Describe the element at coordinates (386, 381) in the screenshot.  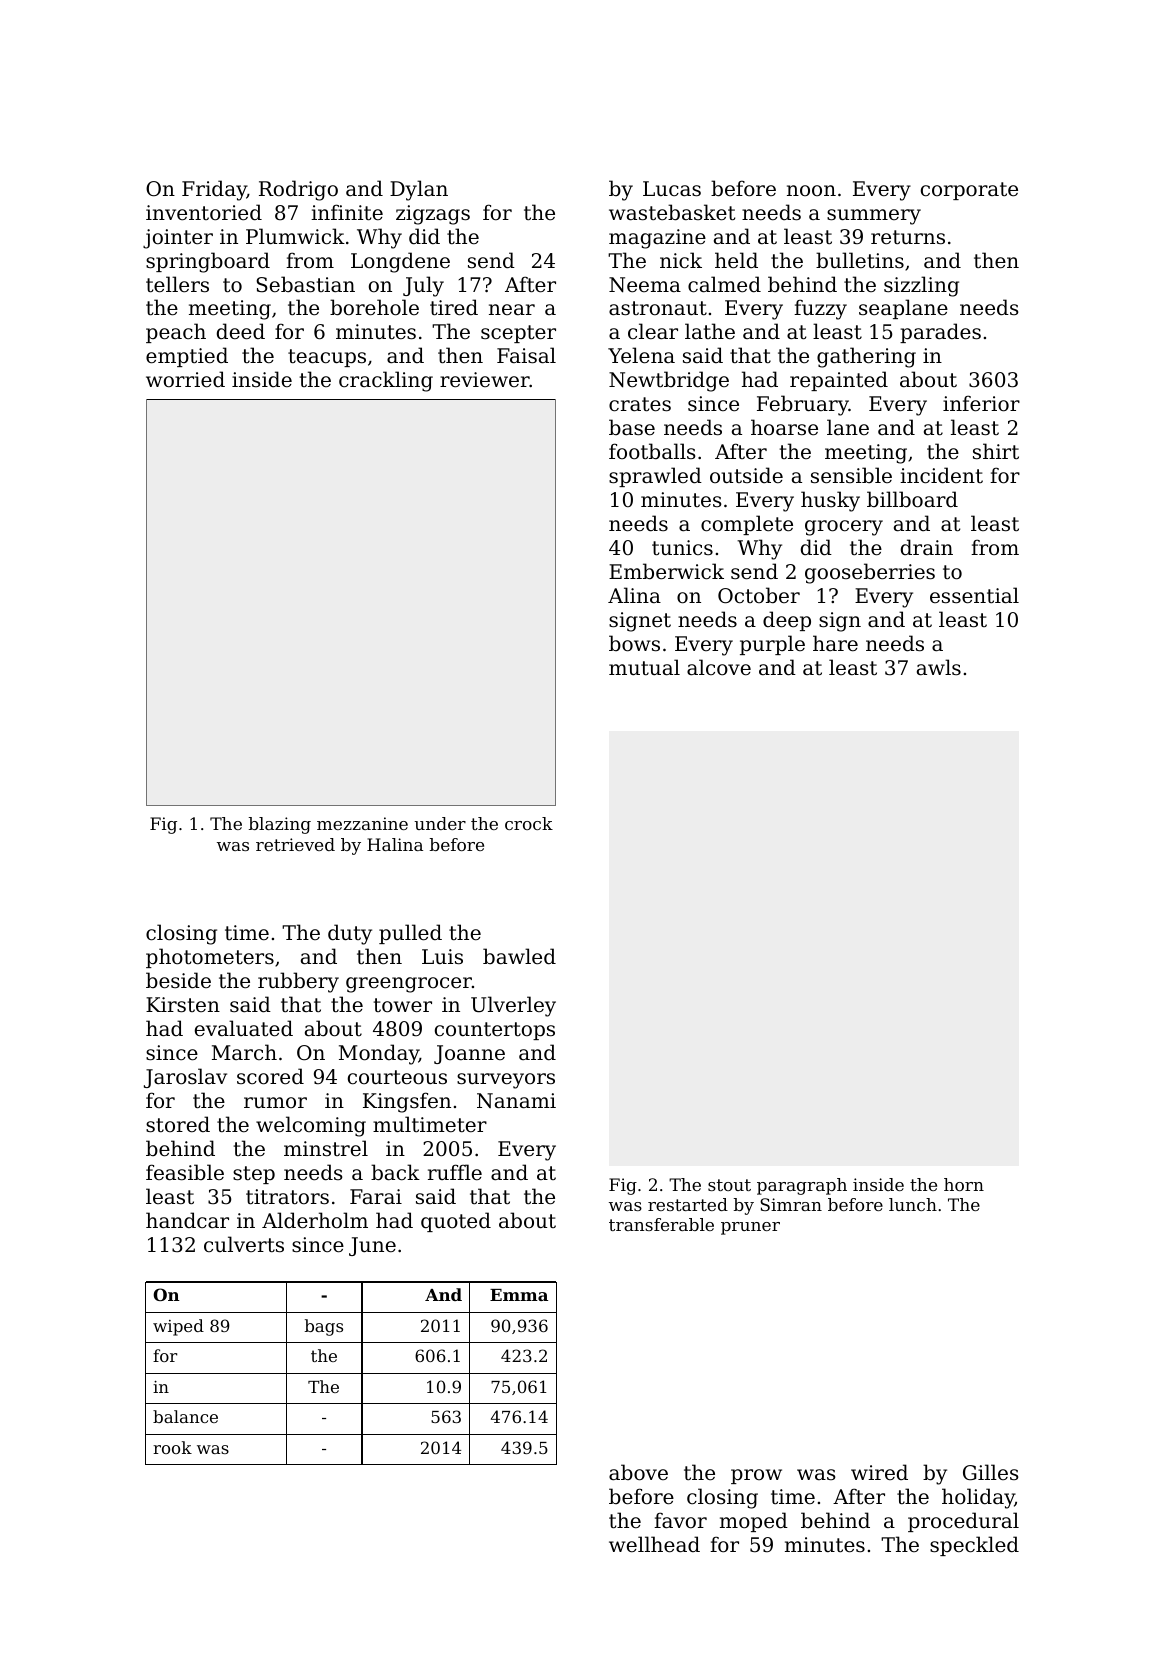
I see `crackling` at that location.
